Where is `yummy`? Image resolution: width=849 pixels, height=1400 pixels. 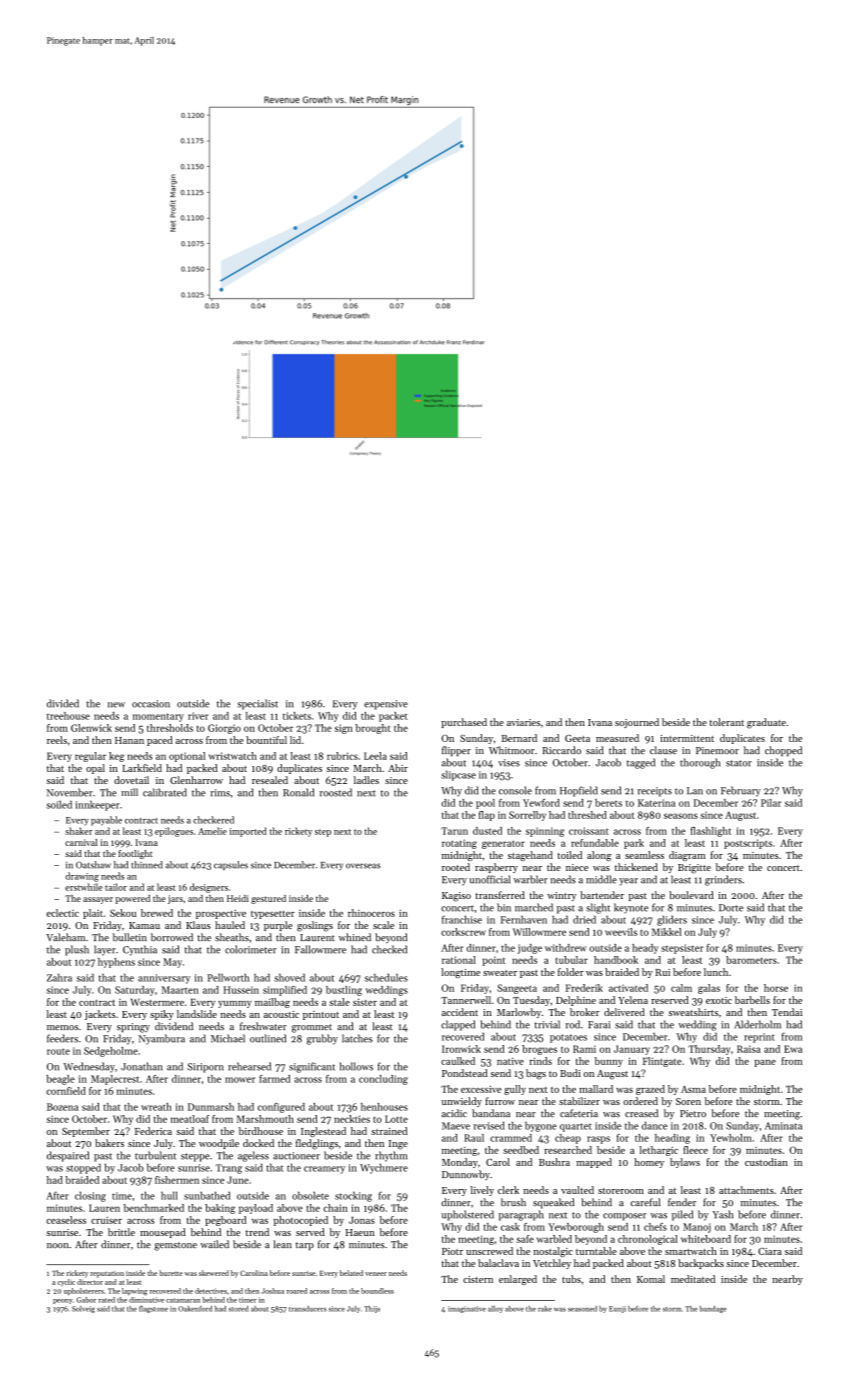 yummy is located at coordinates (235, 1004).
